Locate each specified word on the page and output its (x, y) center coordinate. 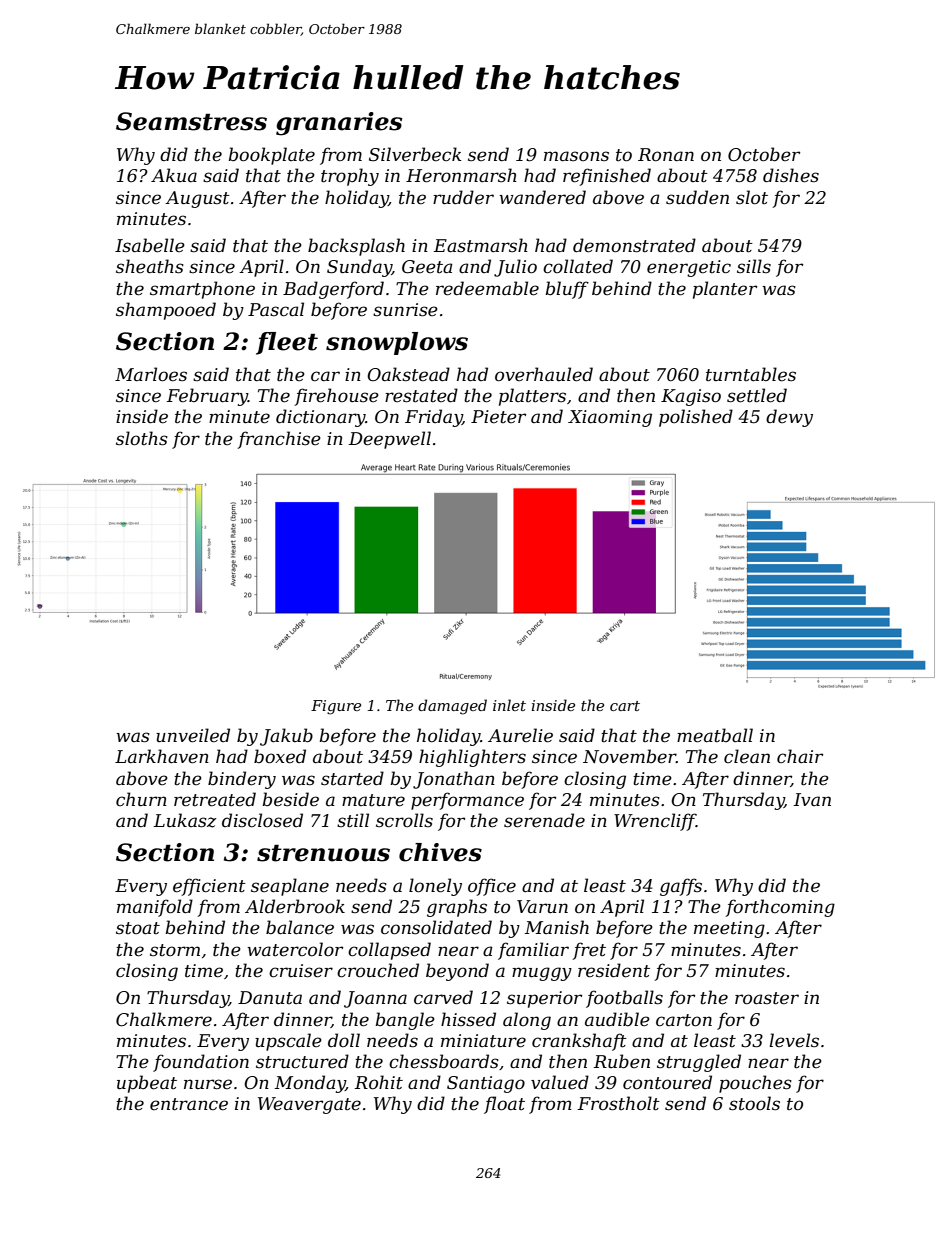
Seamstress (191, 121)
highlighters (472, 758)
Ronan (666, 154)
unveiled (193, 735)
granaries (339, 124)
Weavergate (309, 1105)
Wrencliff (655, 822)
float (504, 1105)
